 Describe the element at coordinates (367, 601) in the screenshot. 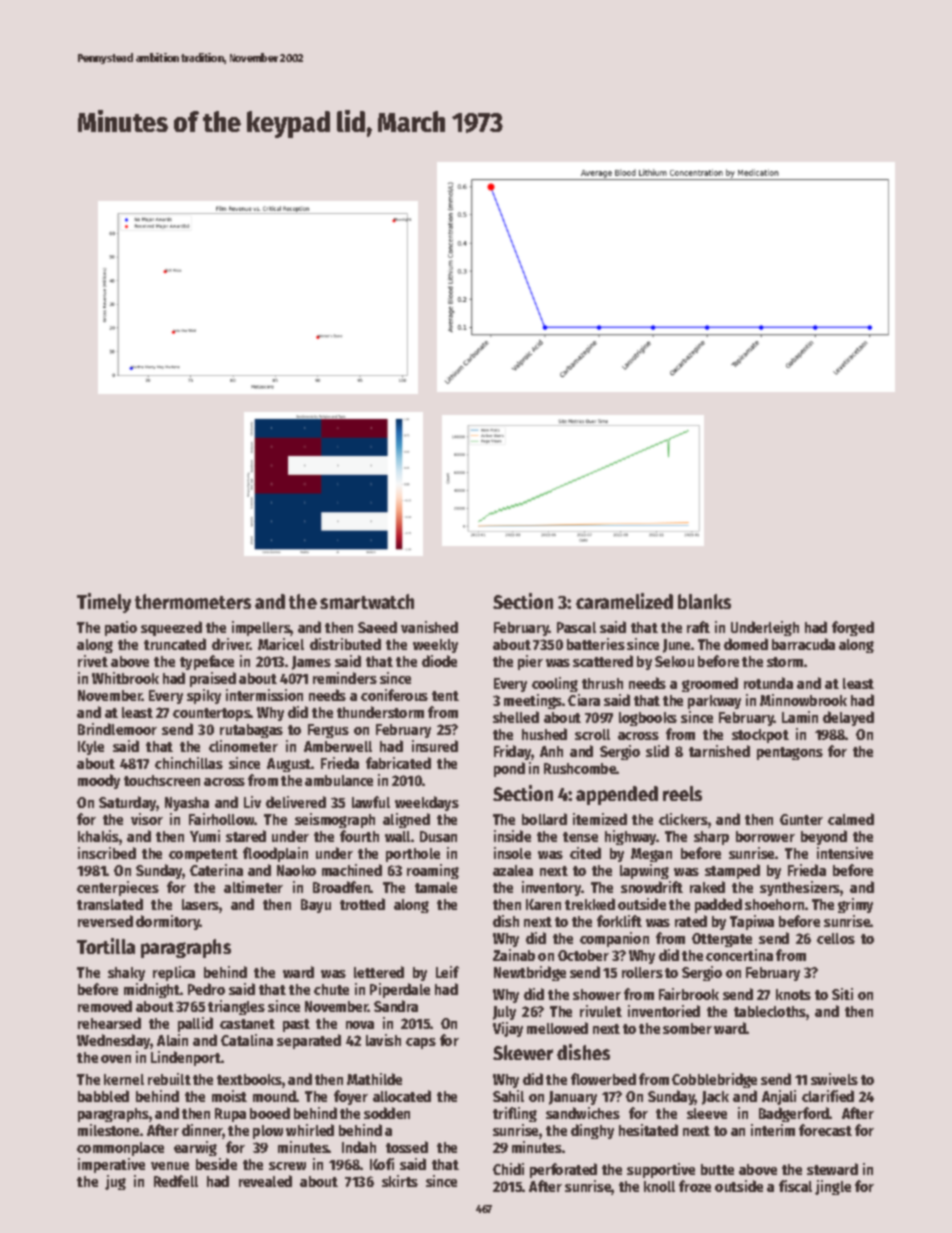

I see `smartwatch` at that location.
